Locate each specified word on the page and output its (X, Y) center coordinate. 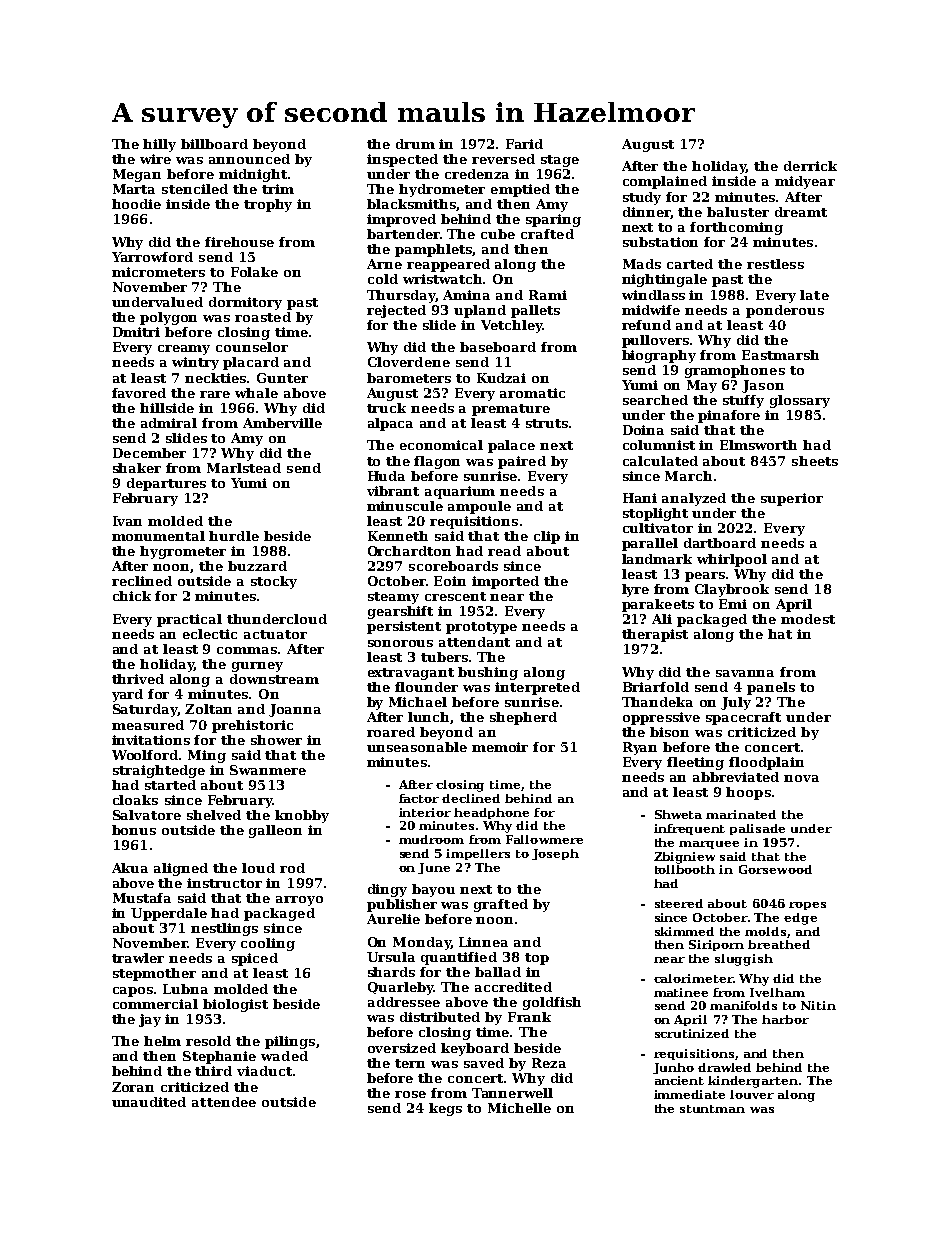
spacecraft (743, 718)
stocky (274, 582)
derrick (810, 166)
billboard (214, 144)
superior (792, 499)
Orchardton (409, 551)
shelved (214, 815)
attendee (224, 1102)
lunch (429, 718)
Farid (524, 144)
